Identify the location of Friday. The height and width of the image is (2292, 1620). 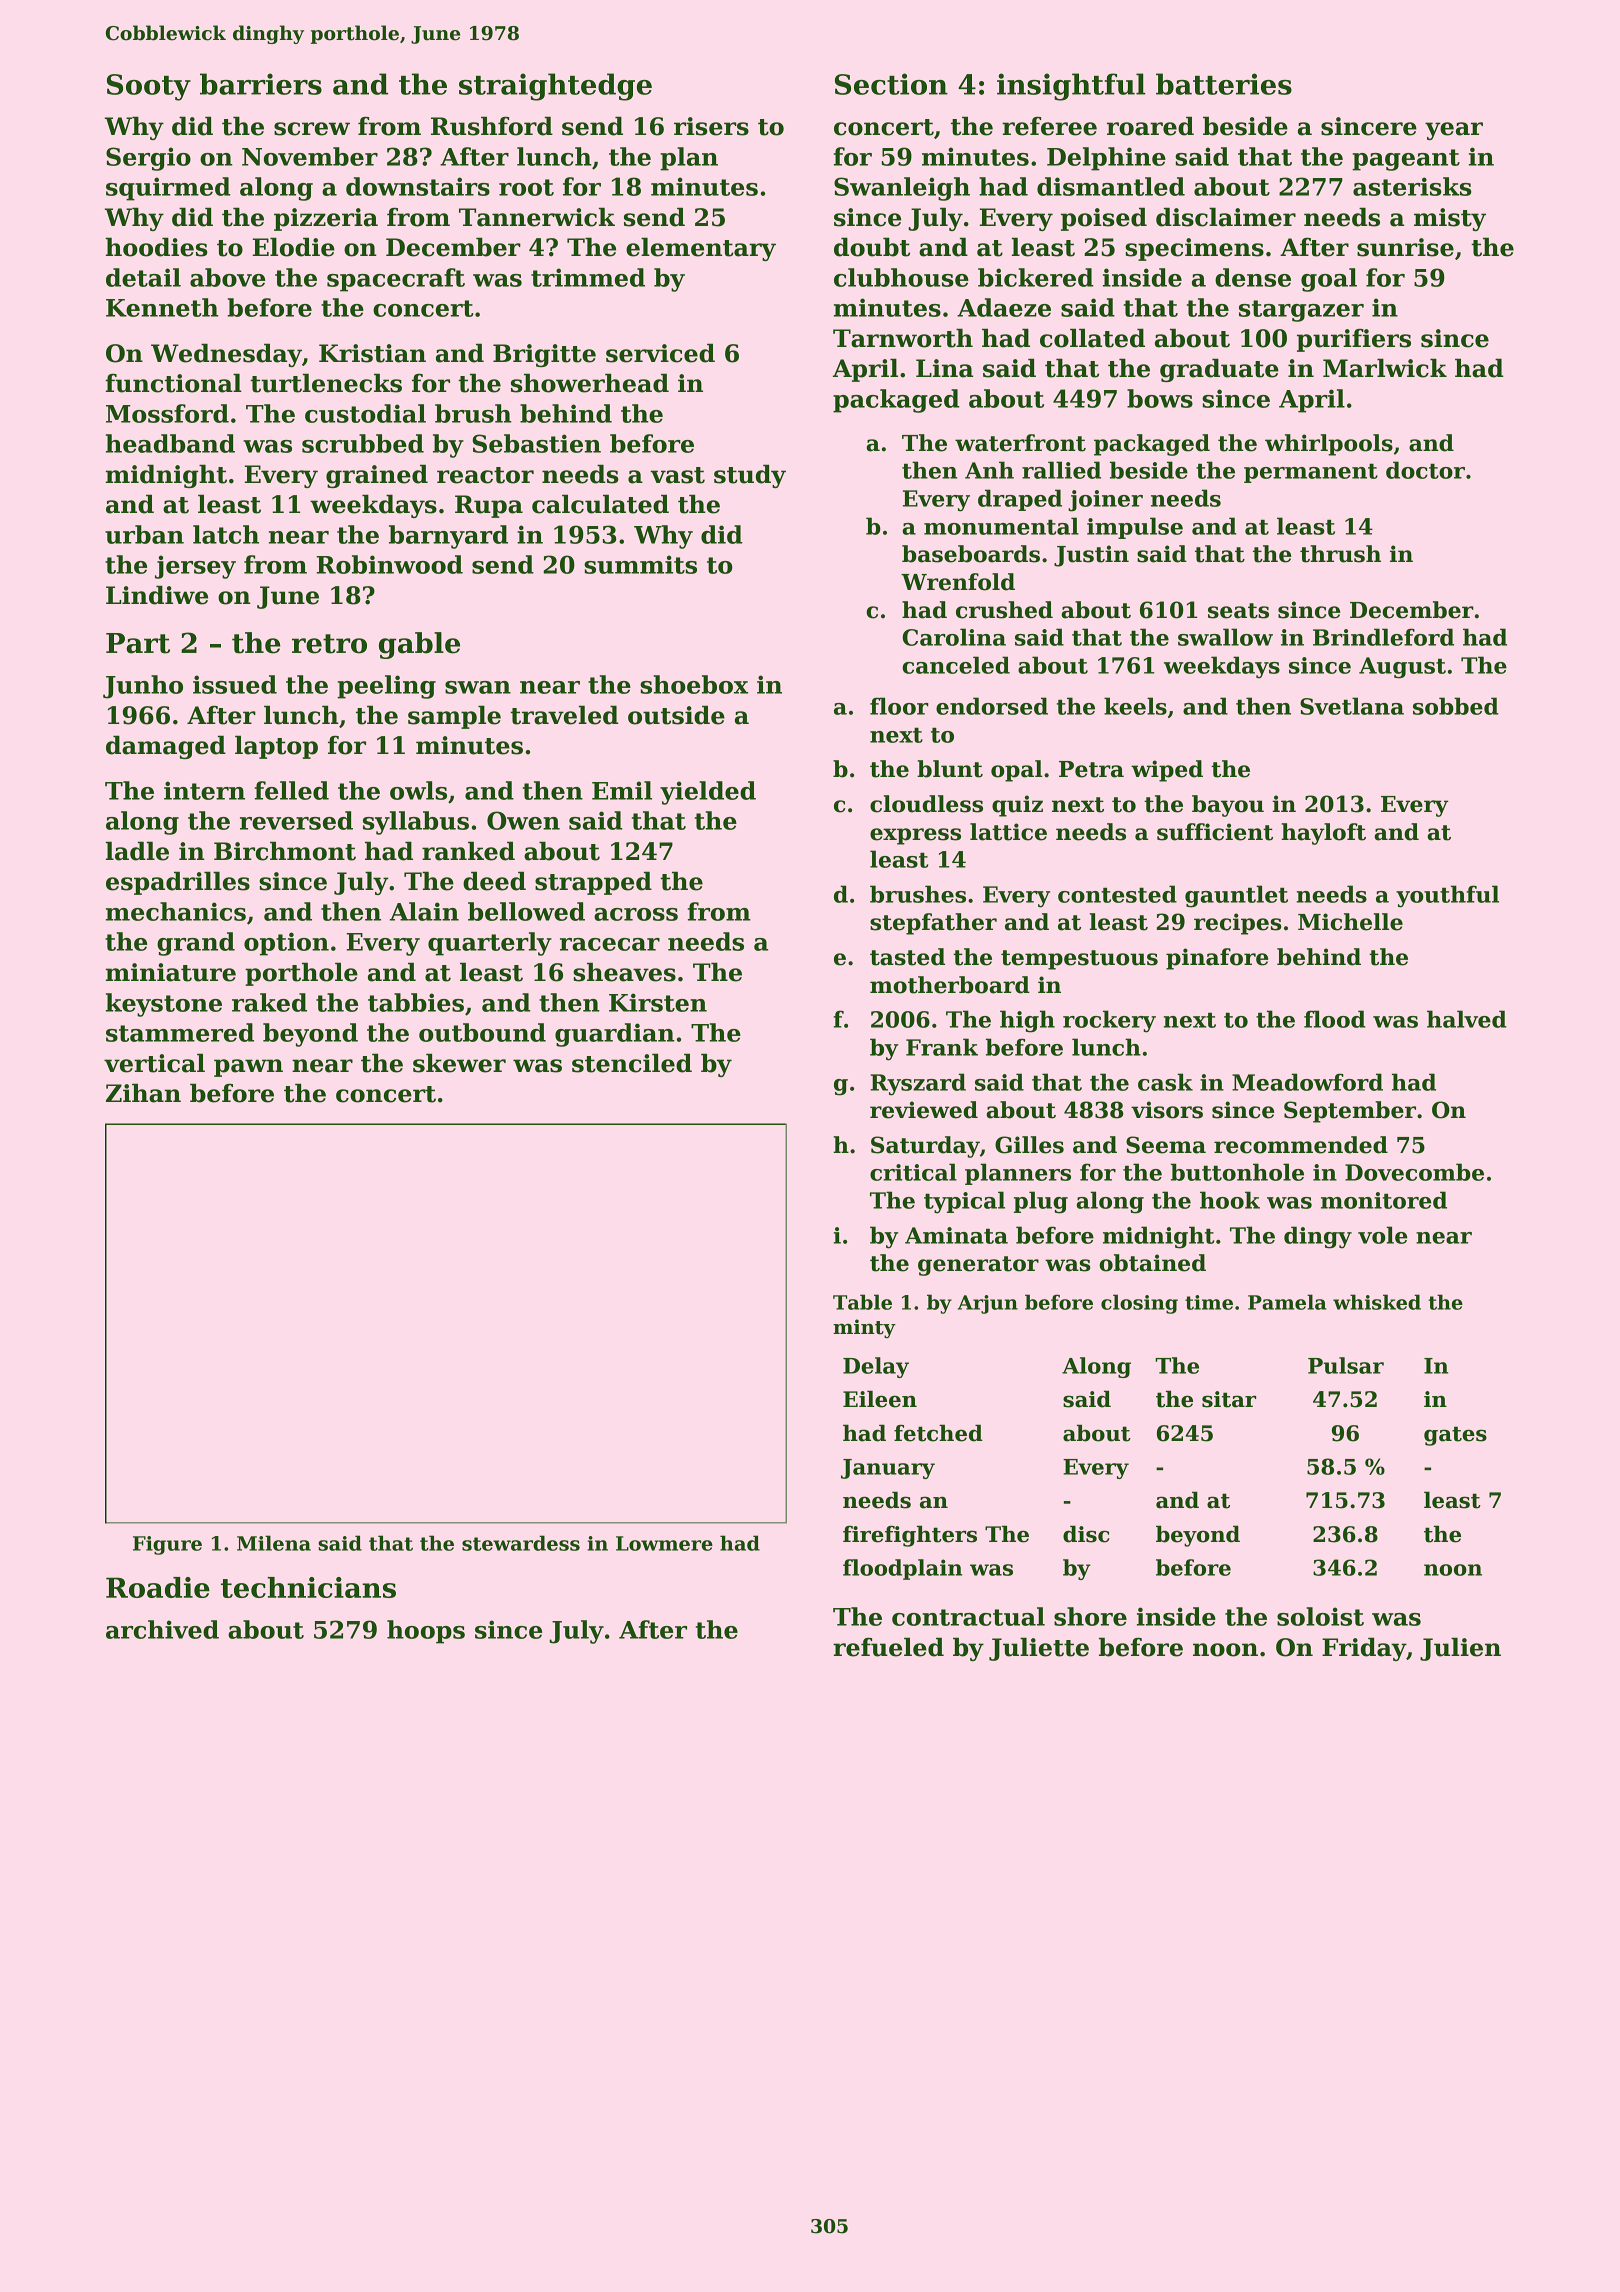
(1364, 1649).
